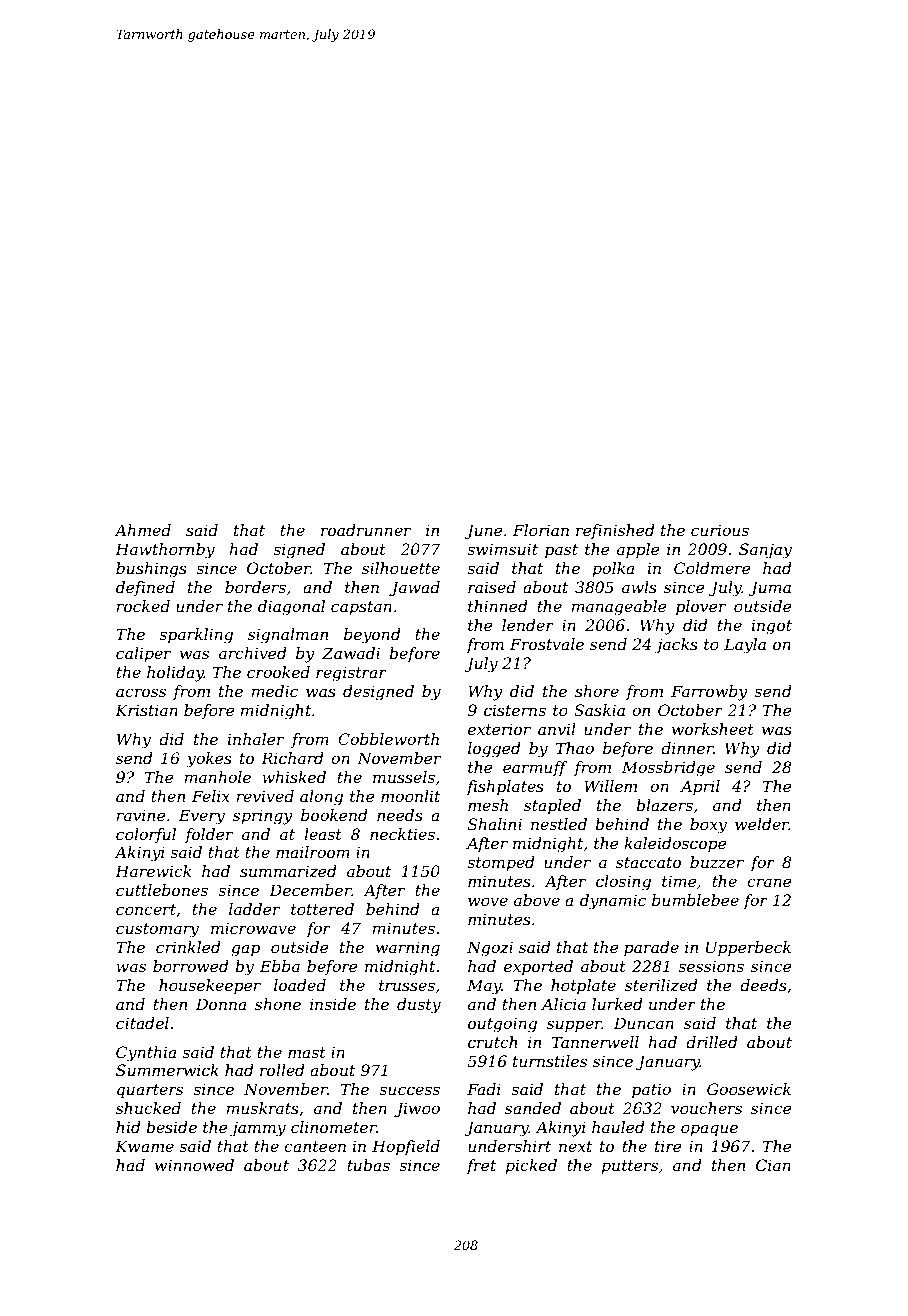  I want to click on roadrunner, so click(366, 530).
